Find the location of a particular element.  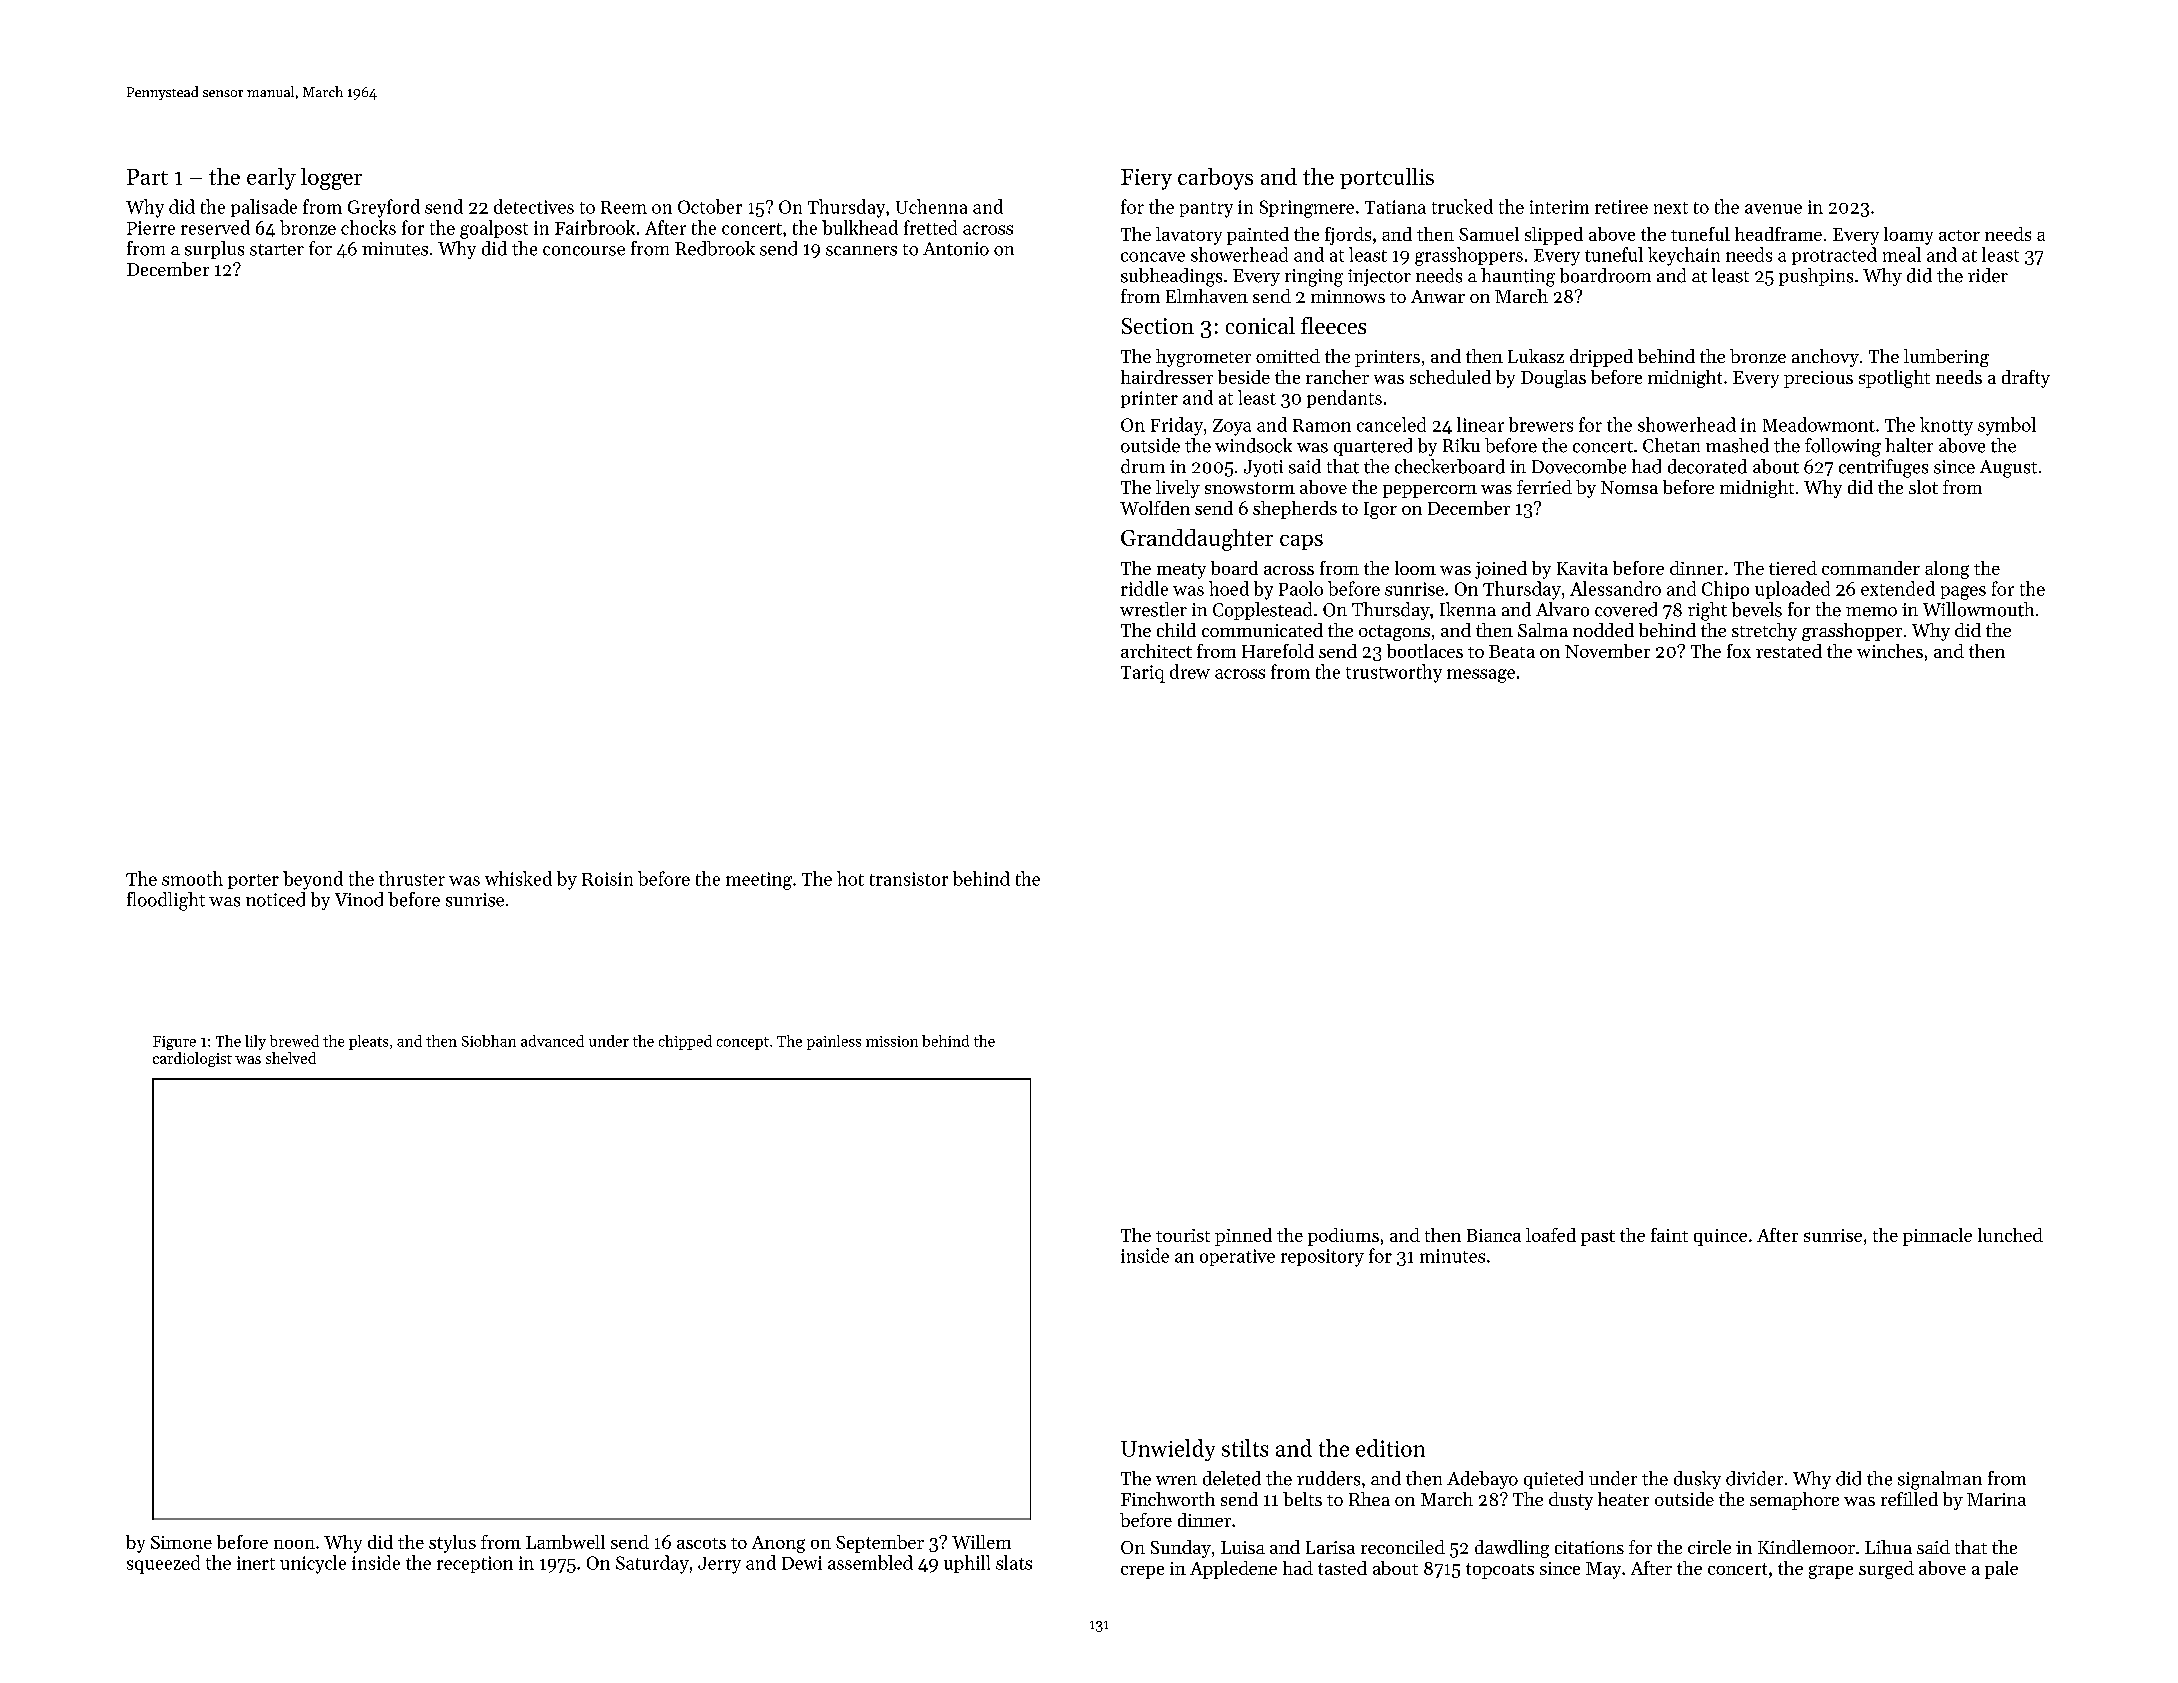

August is located at coordinates (2008, 469).
